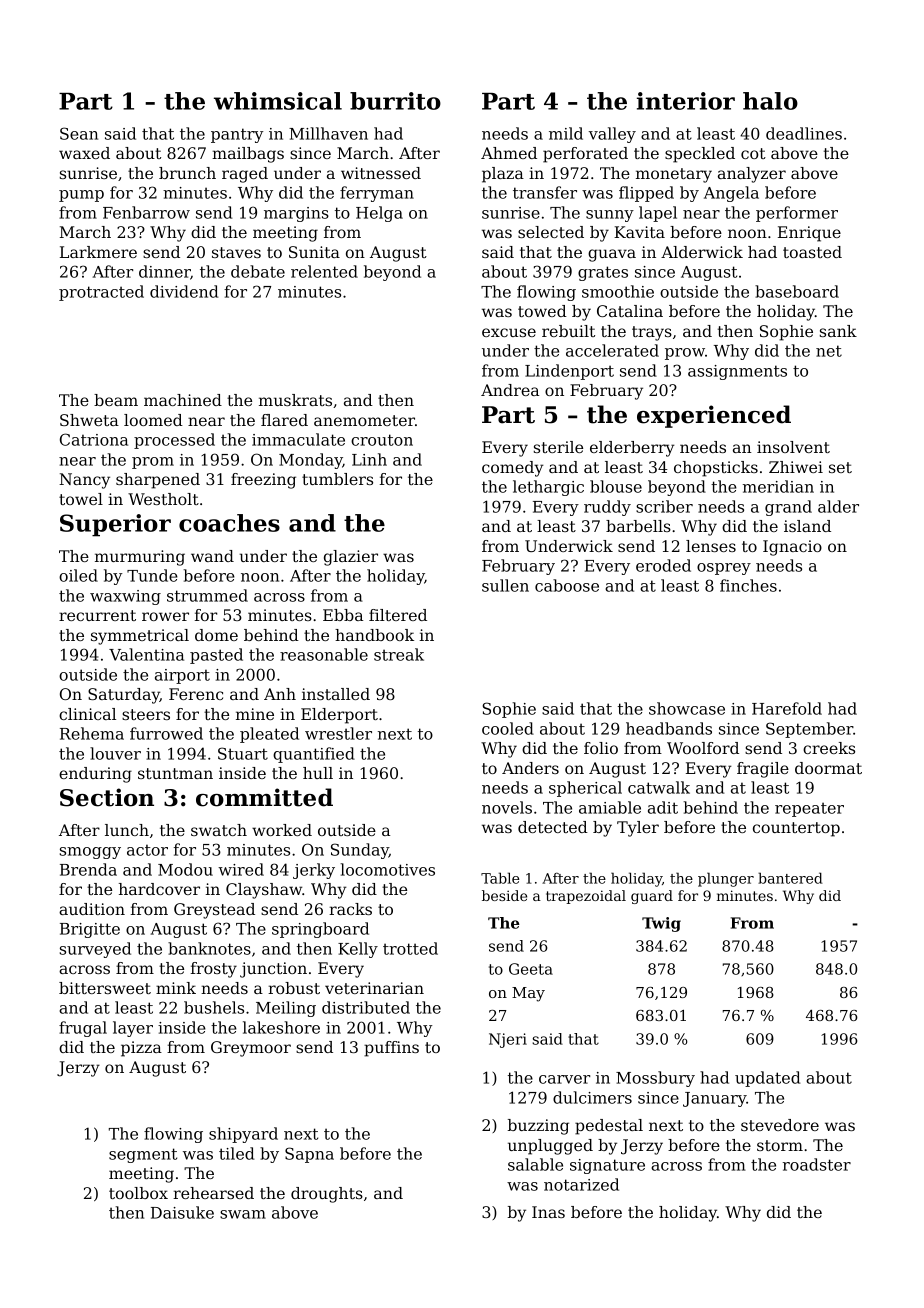  Describe the element at coordinates (399, 654) in the image. I see `streak` at that location.
